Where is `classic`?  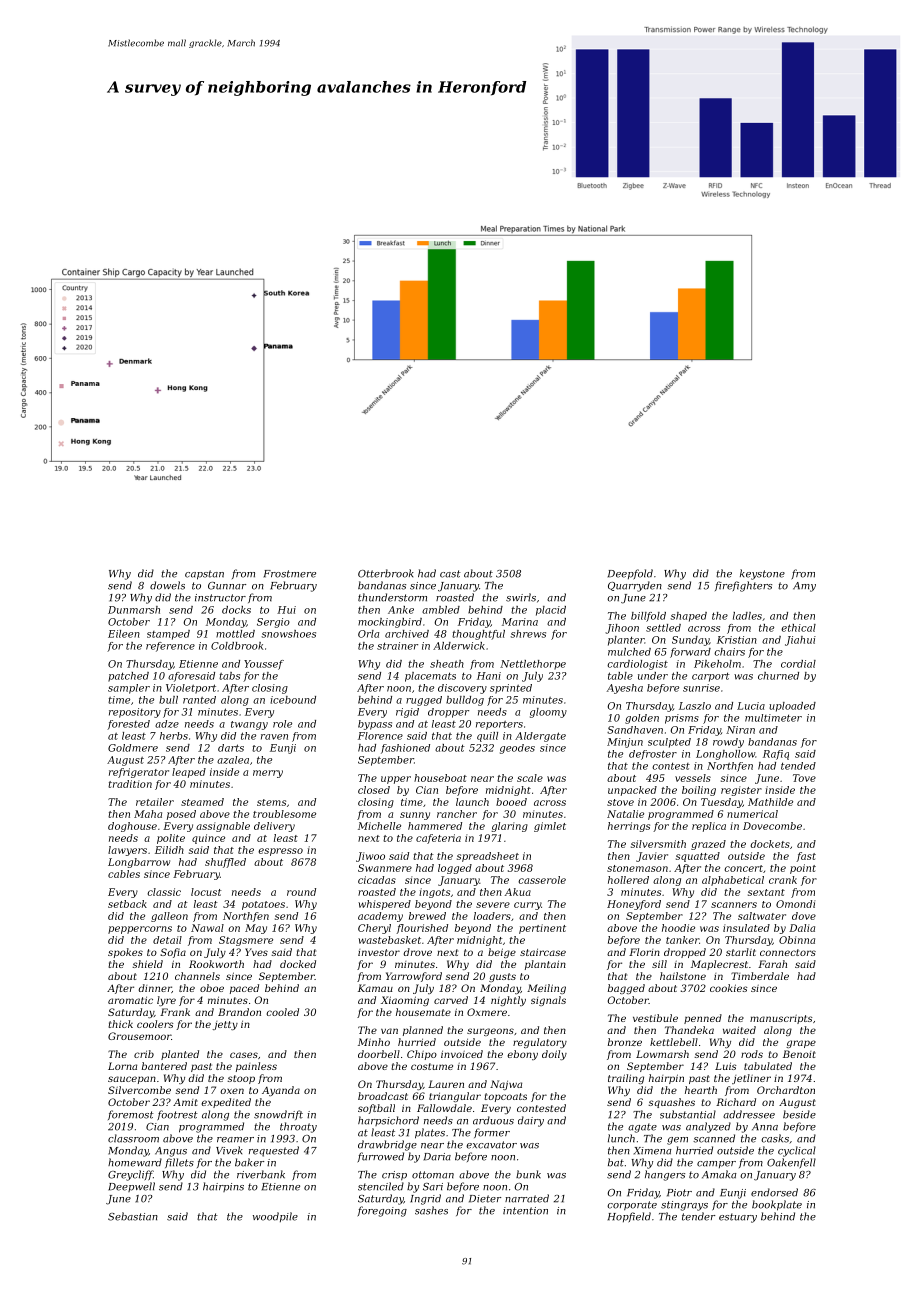
classic is located at coordinates (164, 892).
